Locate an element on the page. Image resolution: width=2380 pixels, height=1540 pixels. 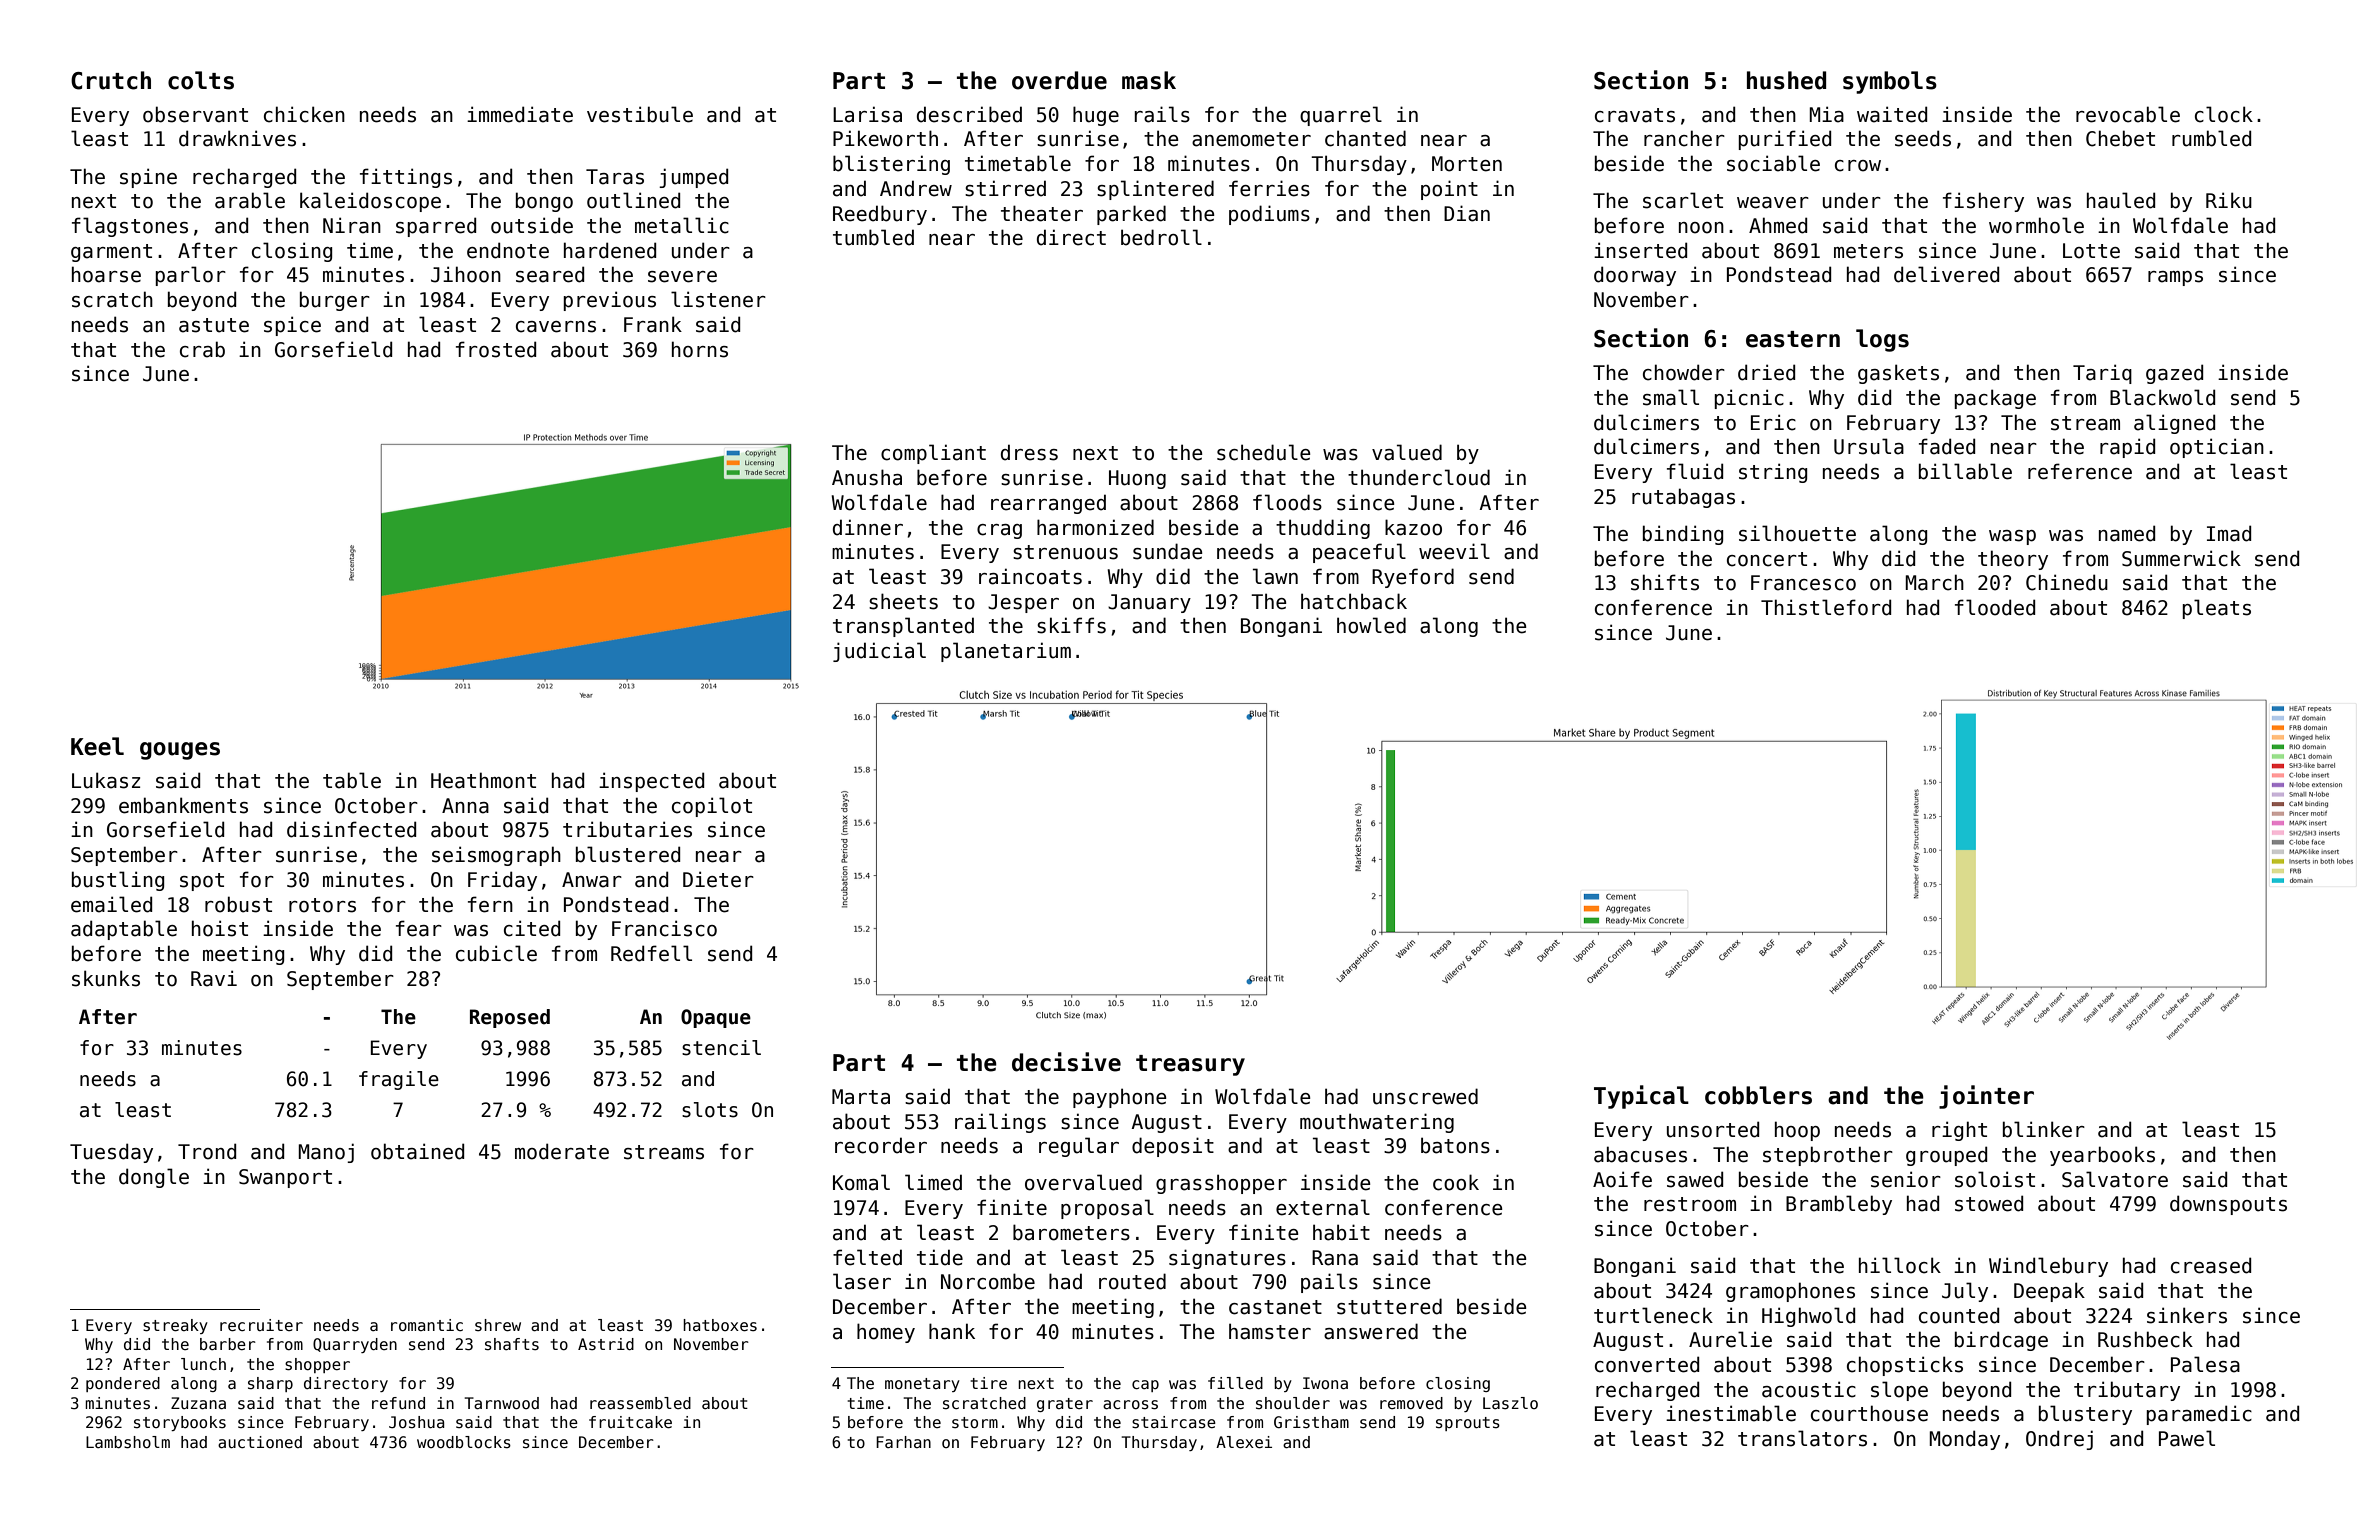
logs is located at coordinates (1882, 340).
